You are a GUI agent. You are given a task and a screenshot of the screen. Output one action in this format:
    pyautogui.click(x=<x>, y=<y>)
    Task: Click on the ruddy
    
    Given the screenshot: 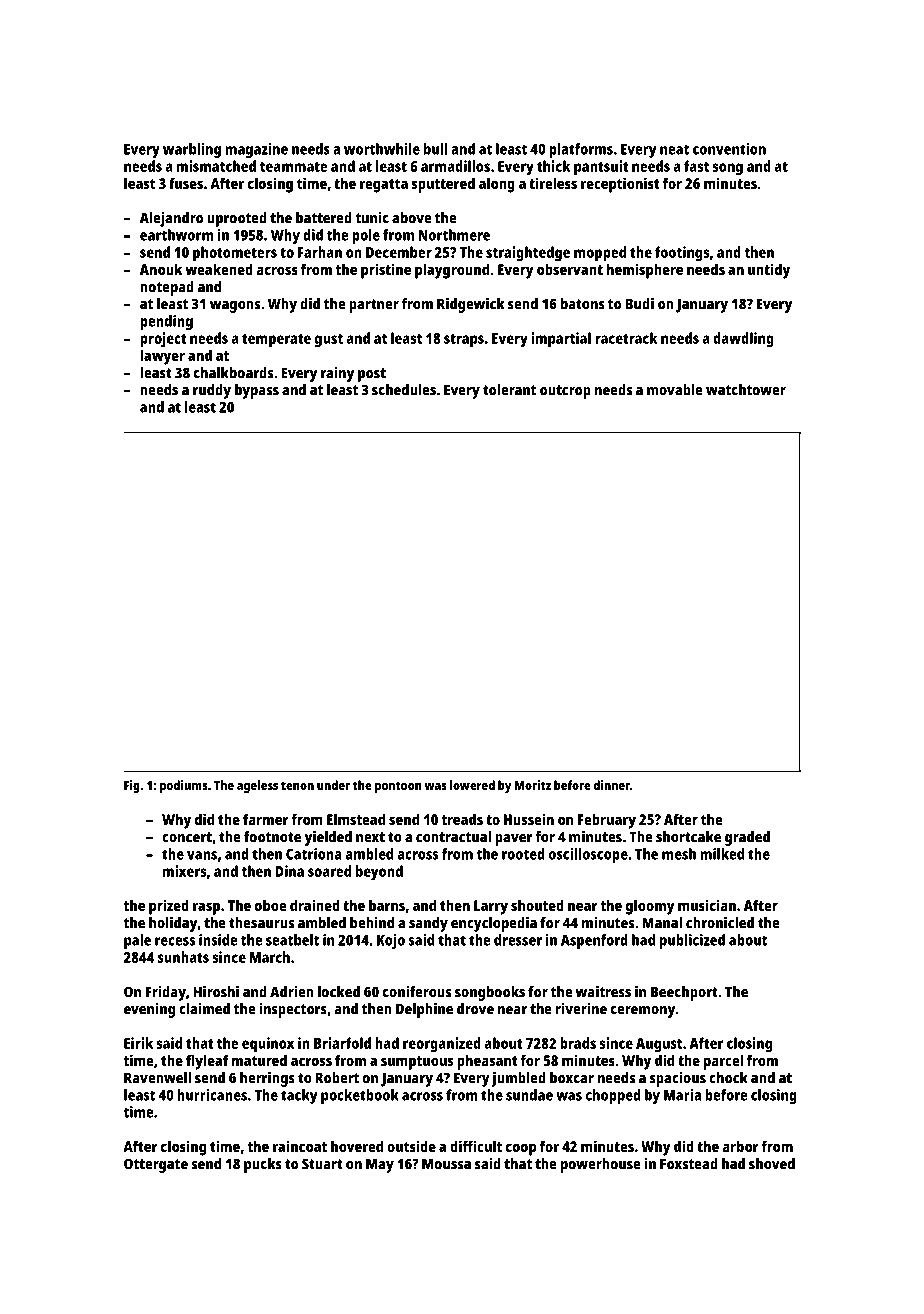 What is the action you would take?
    pyautogui.click(x=212, y=391)
